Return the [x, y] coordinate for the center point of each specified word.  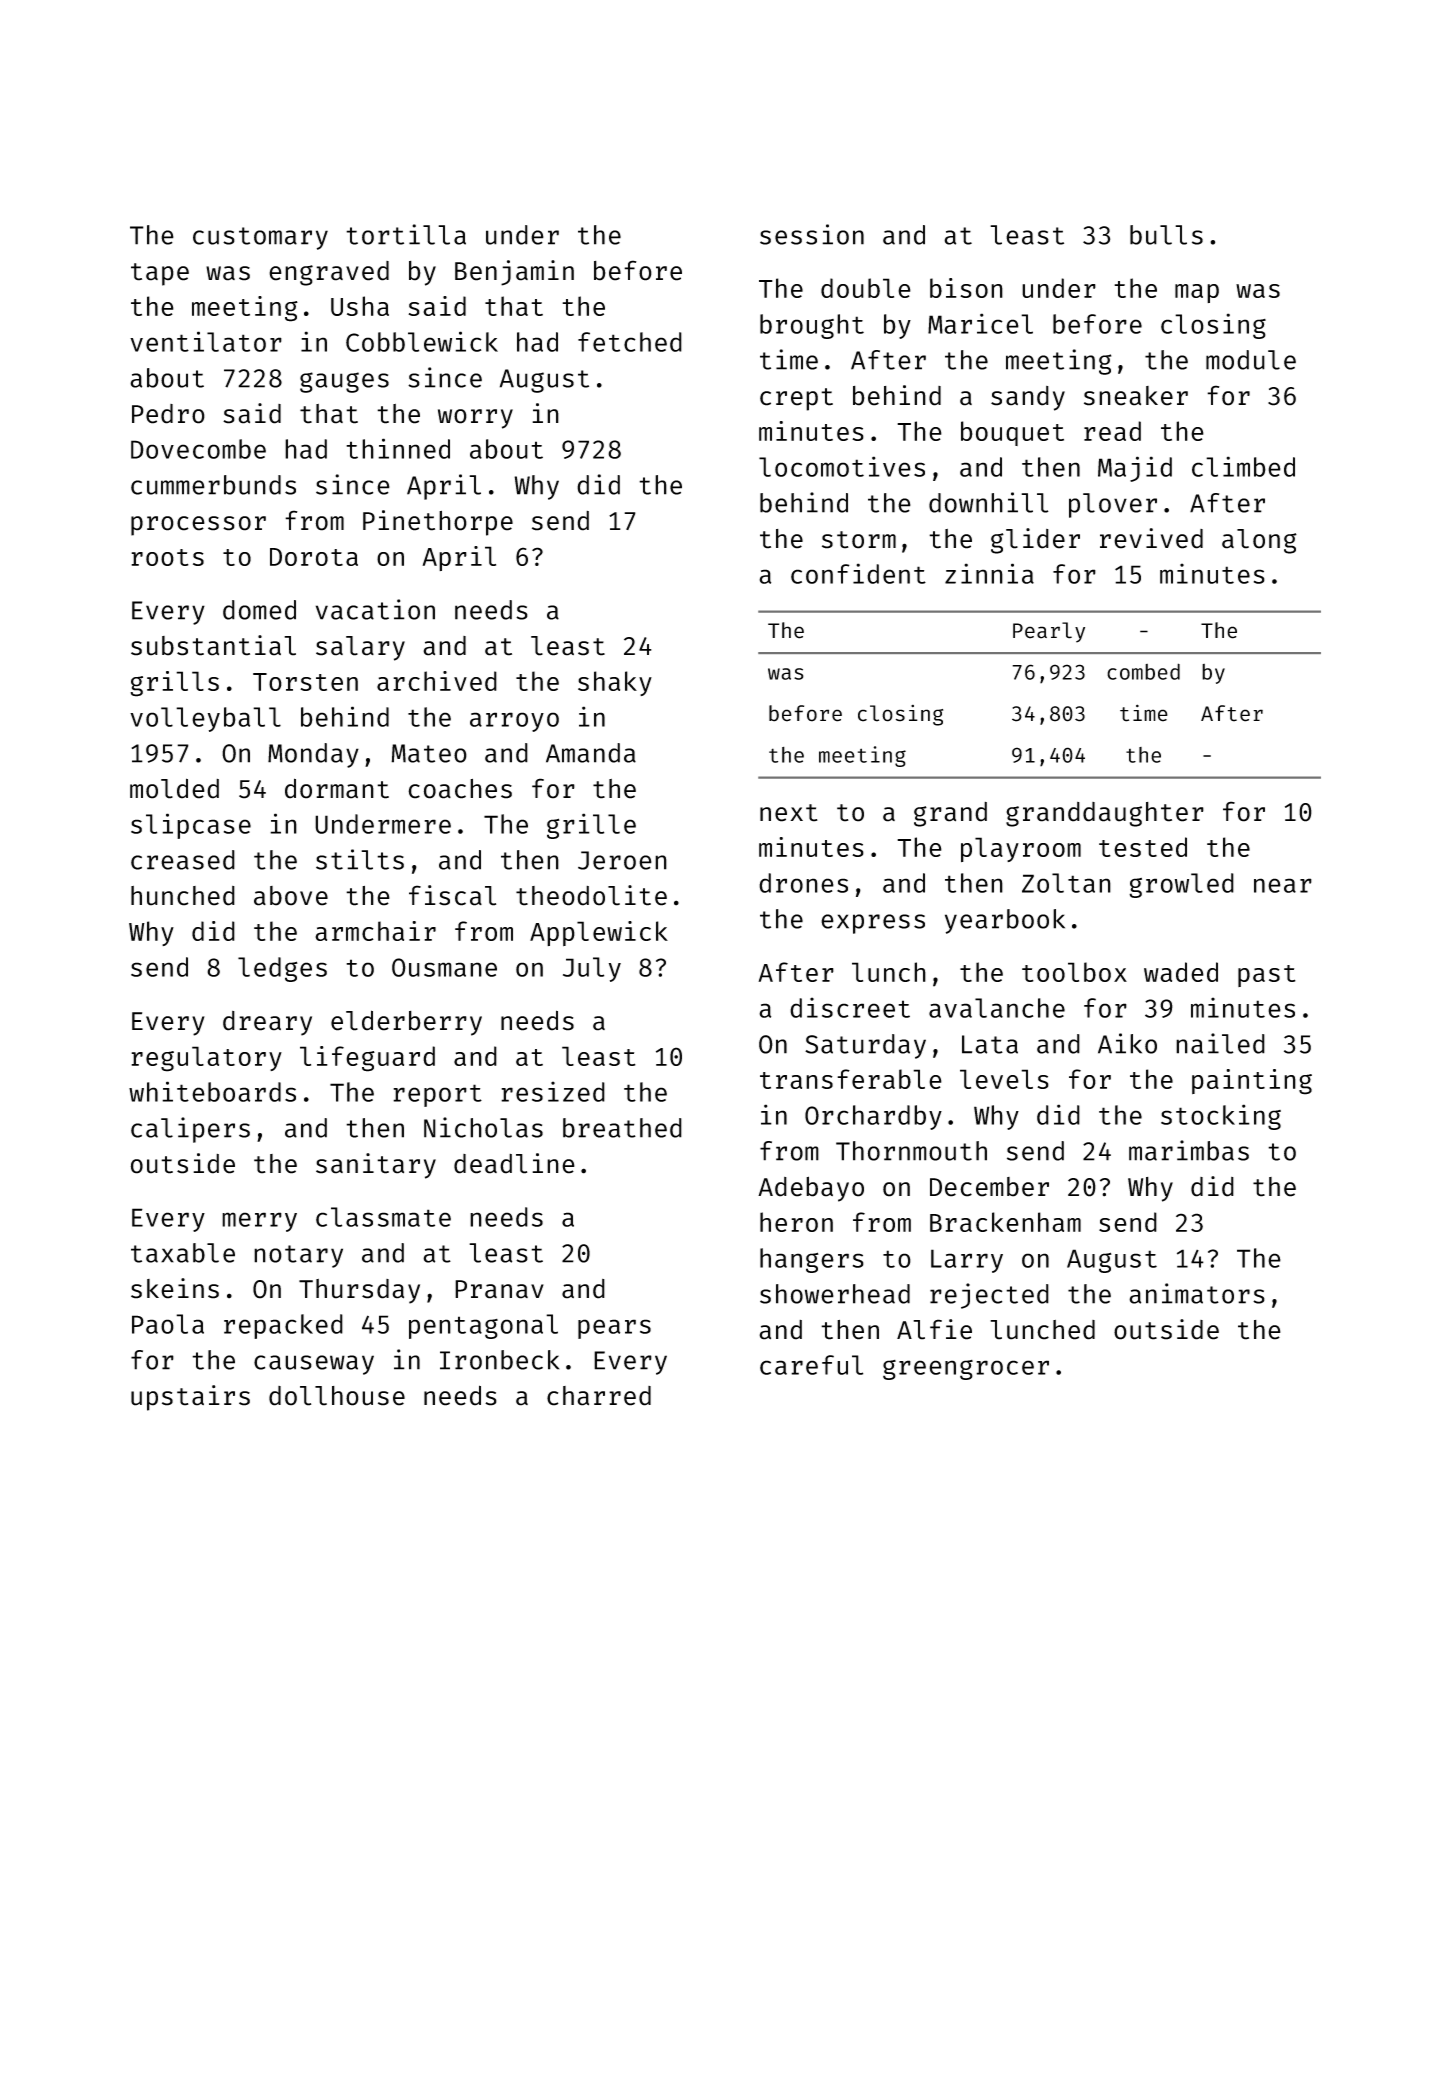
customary [260, 238]
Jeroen [622, 860]
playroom [1021, 849]
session [812, 234]
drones [803, 883]
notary [298, 1256]
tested [1143, 847]
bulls [1166, 235]
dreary [267, 1023]
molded [174, 788]
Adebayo [811, 1189]
